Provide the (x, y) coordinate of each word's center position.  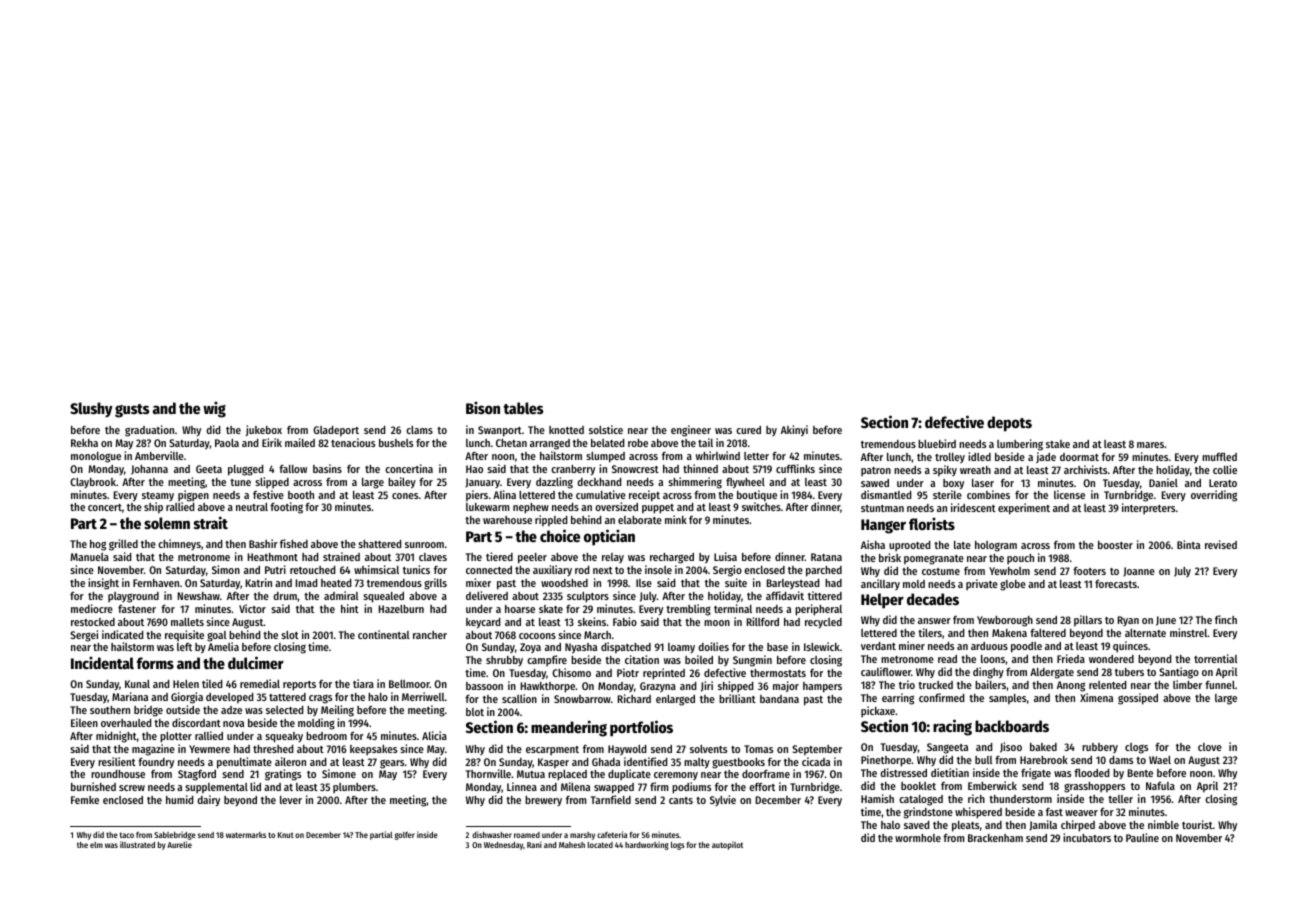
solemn (167, 523)
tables (523, 408)
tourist (1197, 824)
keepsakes (373, 750)
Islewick (822, 646)
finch (1226, 619)
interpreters (1148, 508)
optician (609, 537)
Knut (286, 835)
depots (1009, 424)
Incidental (102, 662)
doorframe (766, 774)
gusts (132, 411)
